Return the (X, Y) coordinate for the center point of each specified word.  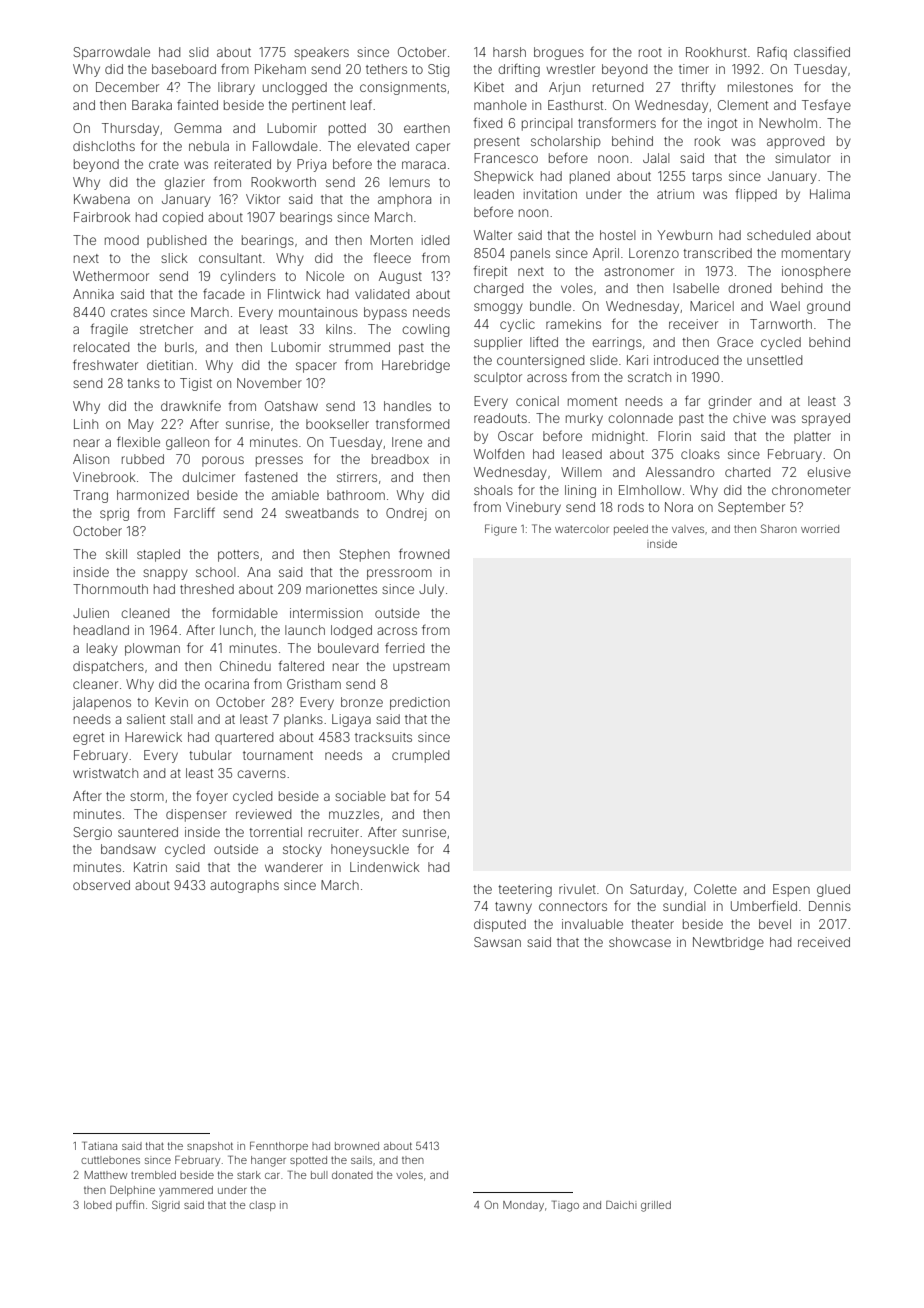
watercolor (582, 529)
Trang (90, 496)
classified (822, 52)
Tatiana (99, 1146)
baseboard (184, 69)
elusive (829, 472)
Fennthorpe (279, 1147)
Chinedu (245, 666)
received (824, 942)
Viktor (263, 199)
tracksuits (383, 737)
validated (382, 294)
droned (749, 288)
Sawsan (497, 942)
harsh (509, 52)
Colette (715, 889)
